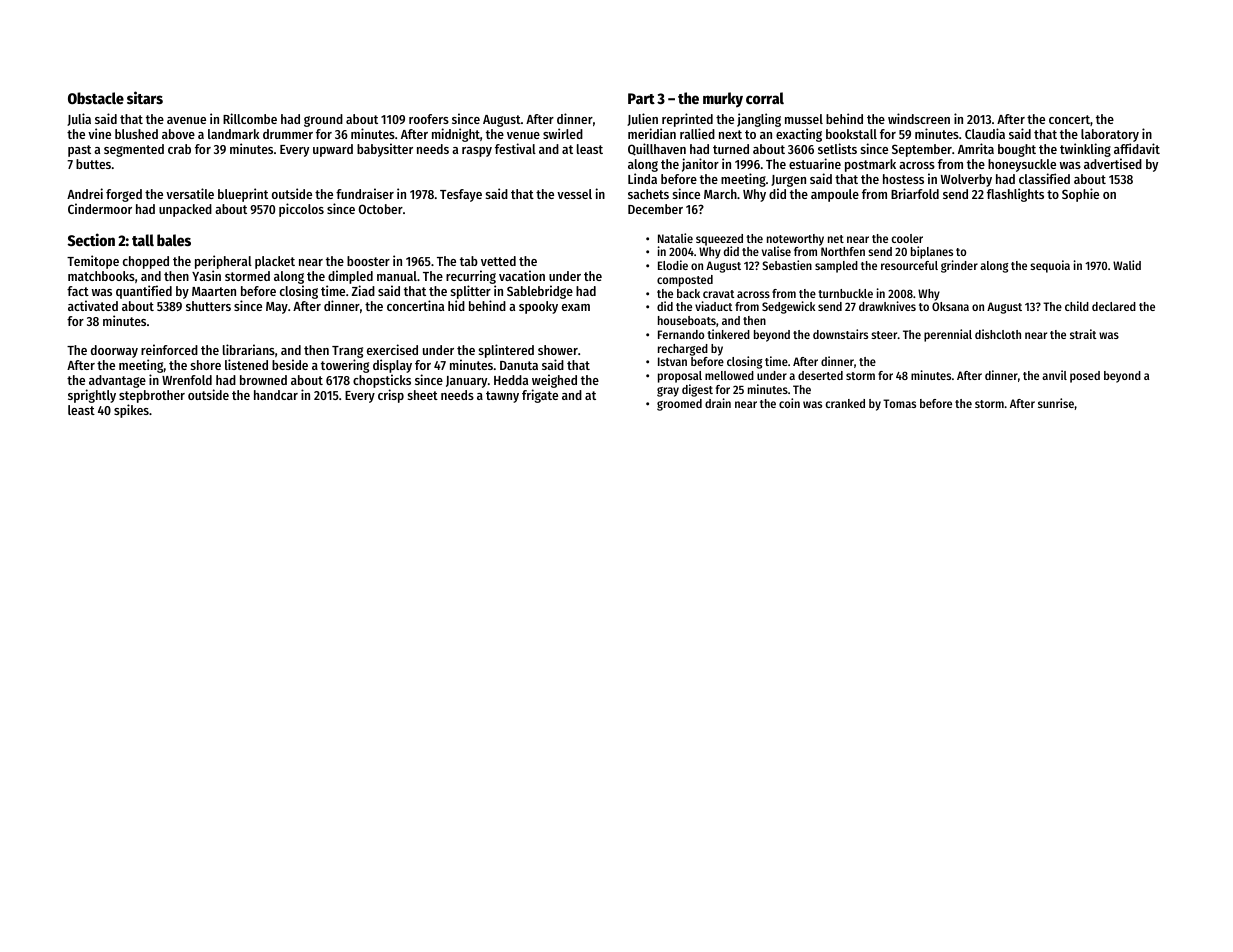  I want to click on May, so click(277, 308).
